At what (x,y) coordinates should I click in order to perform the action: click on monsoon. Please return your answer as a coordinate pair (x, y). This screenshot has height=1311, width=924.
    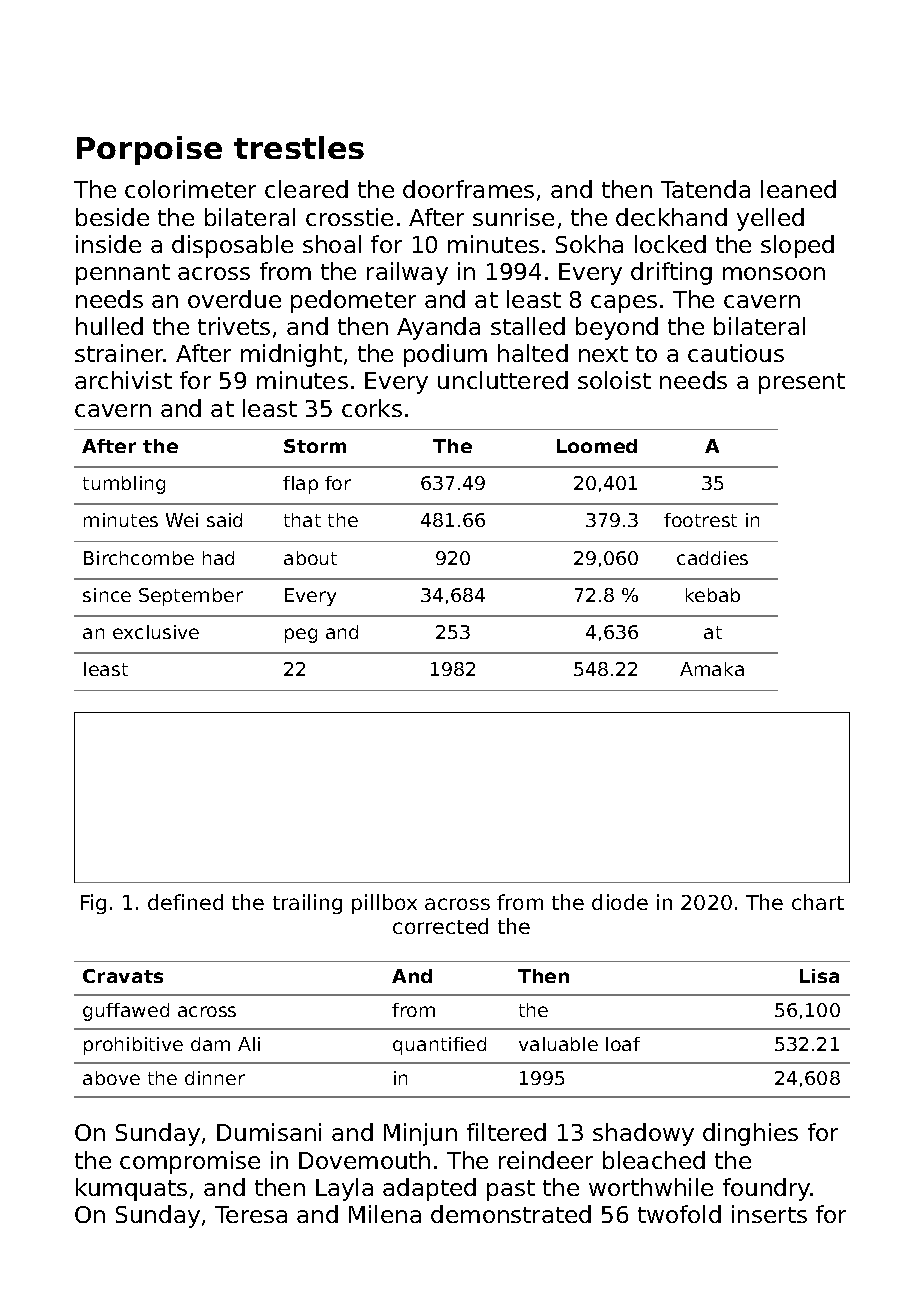
    Looking at the image, I should click on (774, 273).
